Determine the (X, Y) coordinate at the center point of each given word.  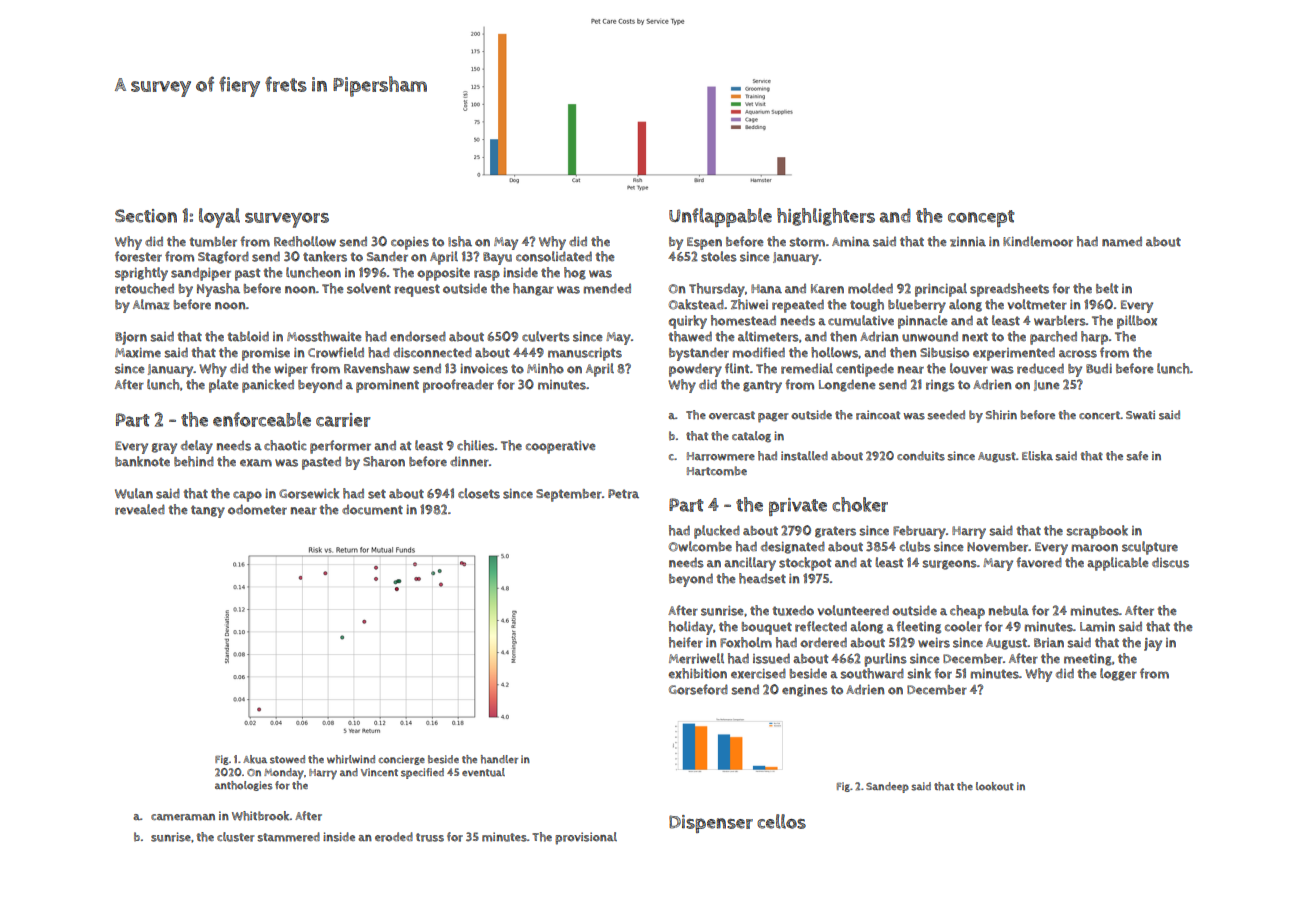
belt (1107, 288)
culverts (546, 336)
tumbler (213, 241)
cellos (781, 821)
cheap (967, 612)
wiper (291, 370)
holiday (691, 628)
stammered (288, 837)
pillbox (1137, 322)
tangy (208, 511)
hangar (533, 289)
